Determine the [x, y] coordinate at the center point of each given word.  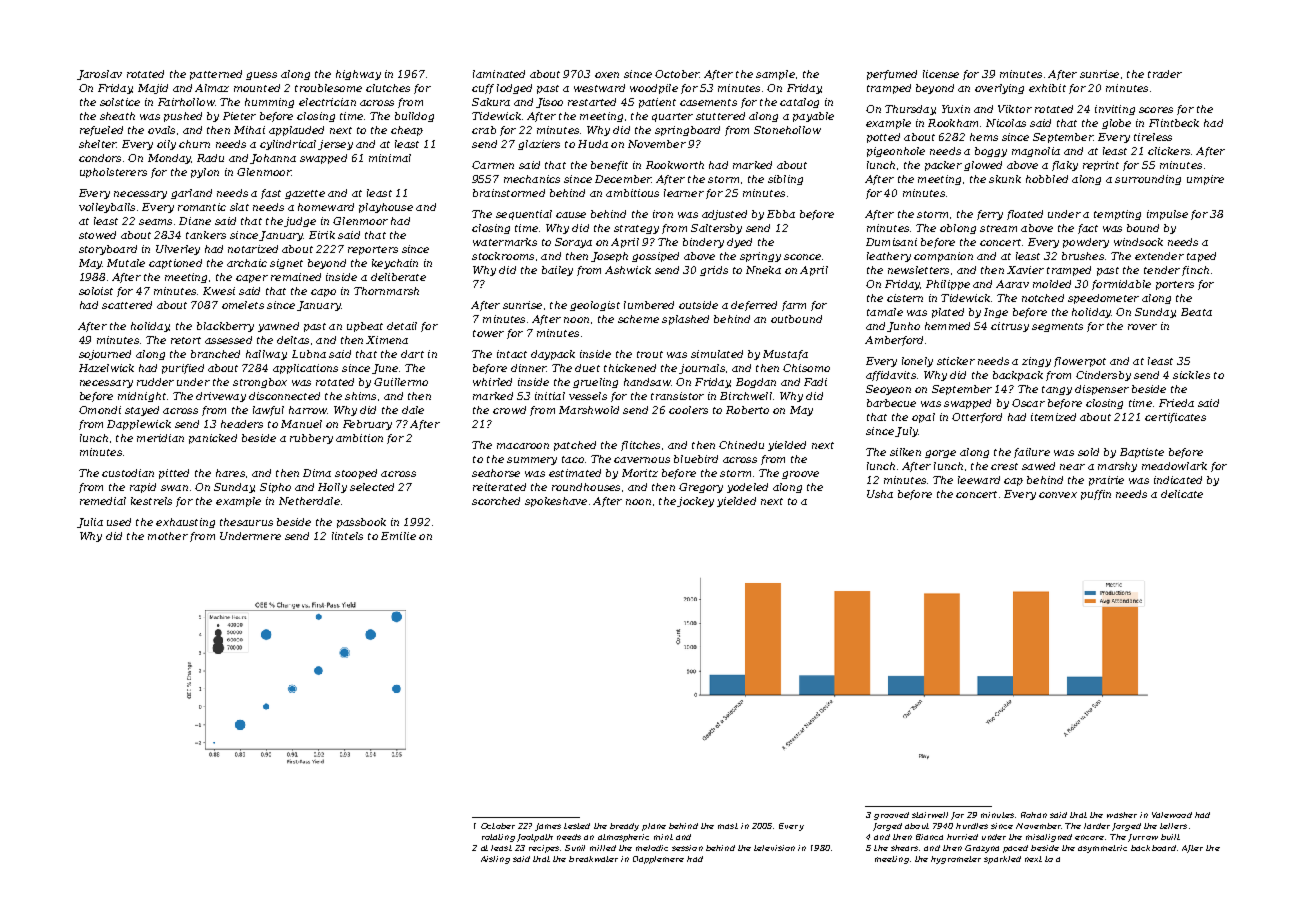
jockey [695, 502]
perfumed [892, 75]
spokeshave [556, 502]
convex [1058, 495]
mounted [257, 88]
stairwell [930, 815]
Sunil [575, 848]
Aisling [495, 860]
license [941, 74]
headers [242, 424]
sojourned [105, 355]
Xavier [1025, 270]
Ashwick [628, 270]
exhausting [185, 523]
